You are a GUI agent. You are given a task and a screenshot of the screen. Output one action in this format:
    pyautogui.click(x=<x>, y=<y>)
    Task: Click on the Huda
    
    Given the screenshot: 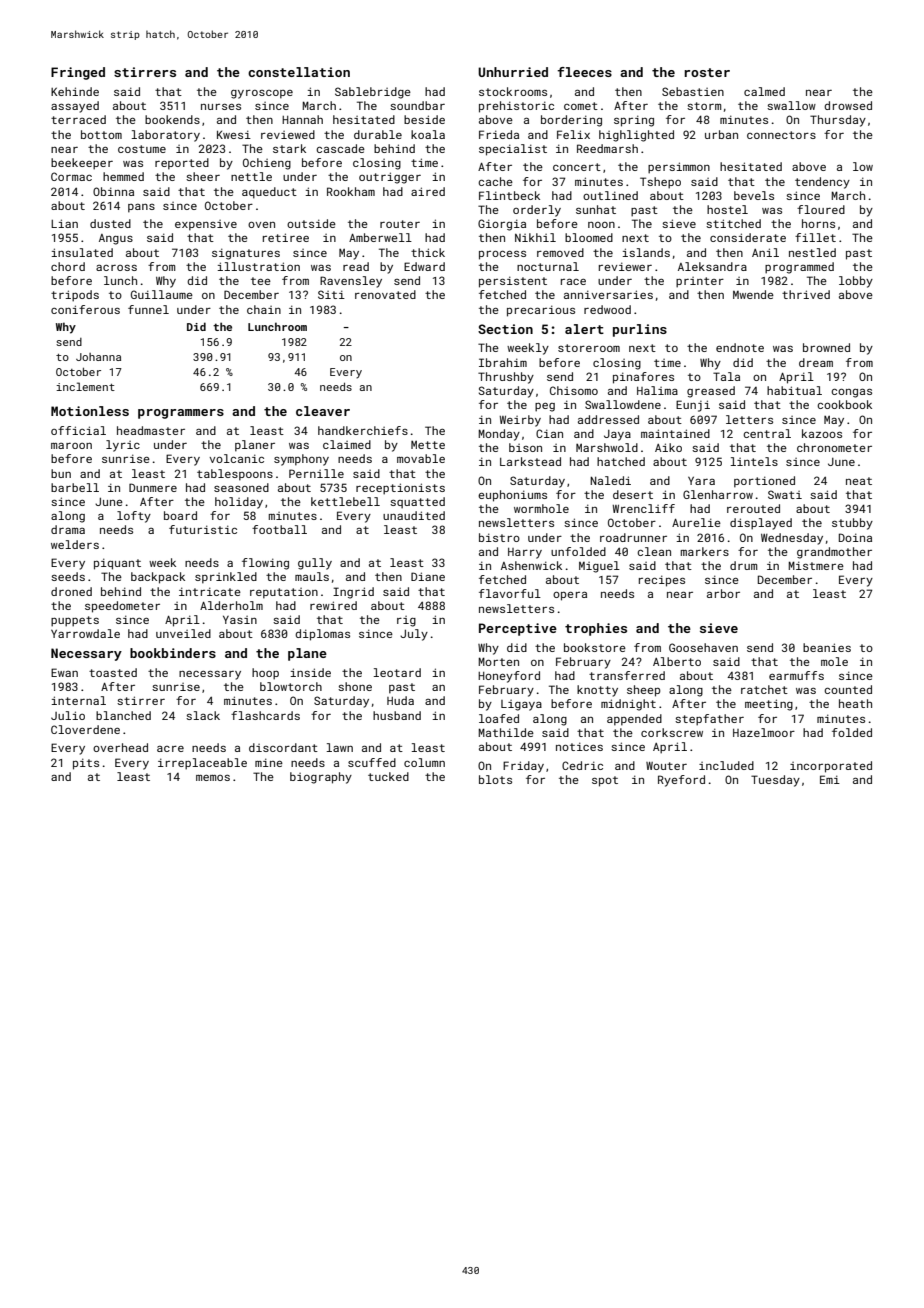 What is the action you would take?
    pyautogui.click(x=400, y=700)
